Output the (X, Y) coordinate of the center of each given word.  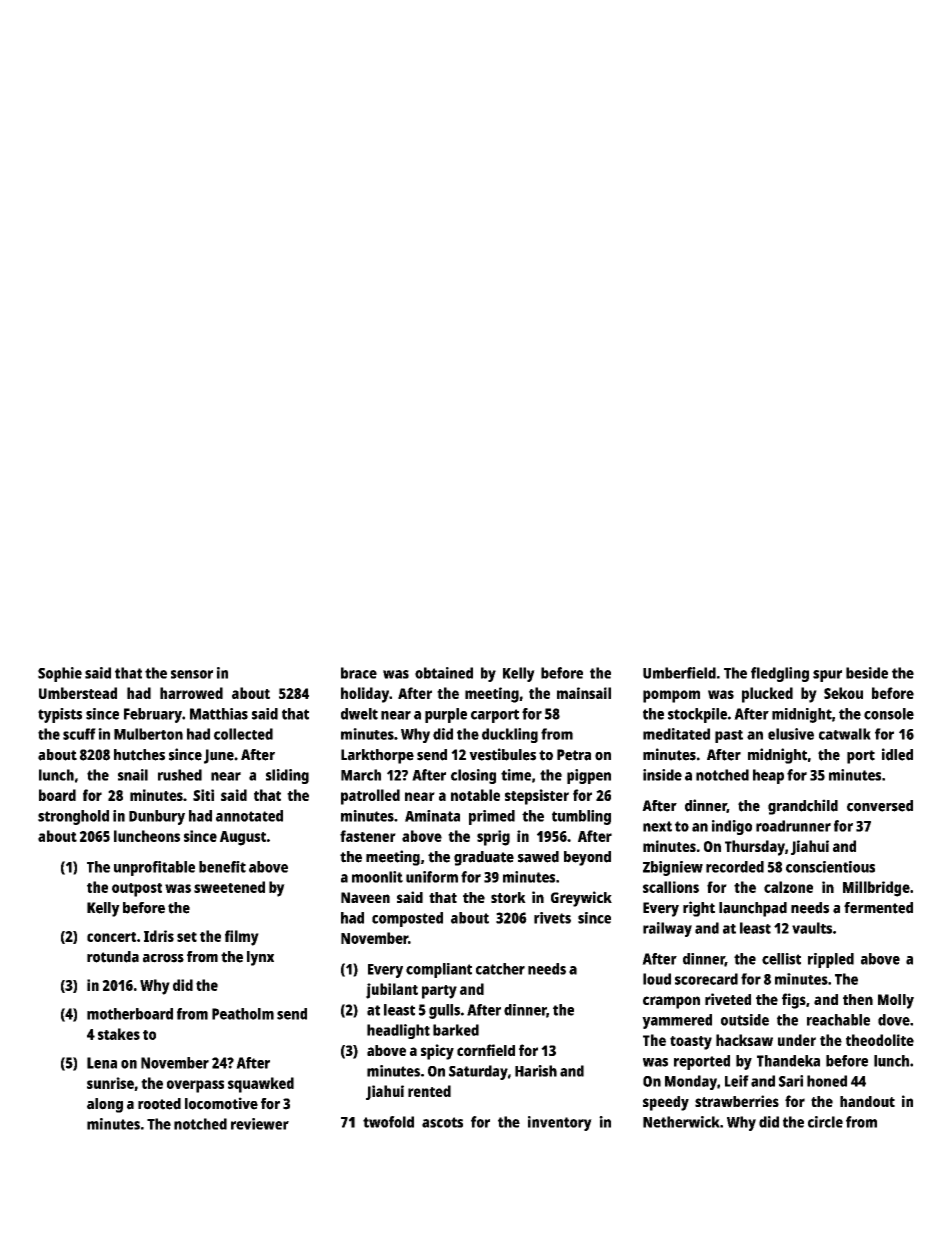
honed (827, 1081)
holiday (365, 695)
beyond (587, 858)
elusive (791, 734)
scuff (79, 734)
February (153, 715)
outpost (137, 890)
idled (897, 754)
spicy (437, 1052)
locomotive (221, 1103)
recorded (735, 867)
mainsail (584, 693)
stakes (119, 1034)
